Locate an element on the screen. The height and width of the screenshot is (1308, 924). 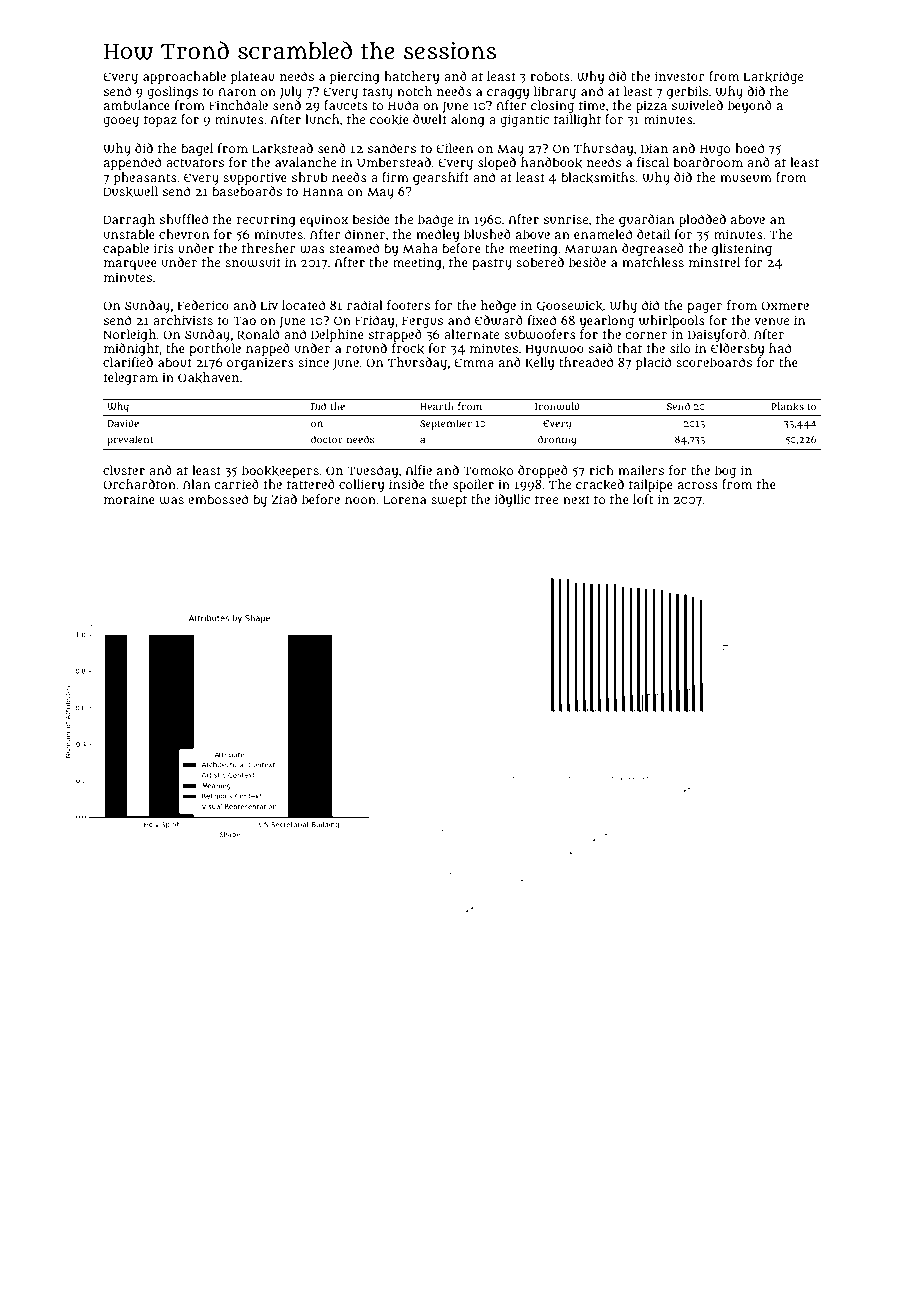
sunrise is located at coordinates (566, 219).
